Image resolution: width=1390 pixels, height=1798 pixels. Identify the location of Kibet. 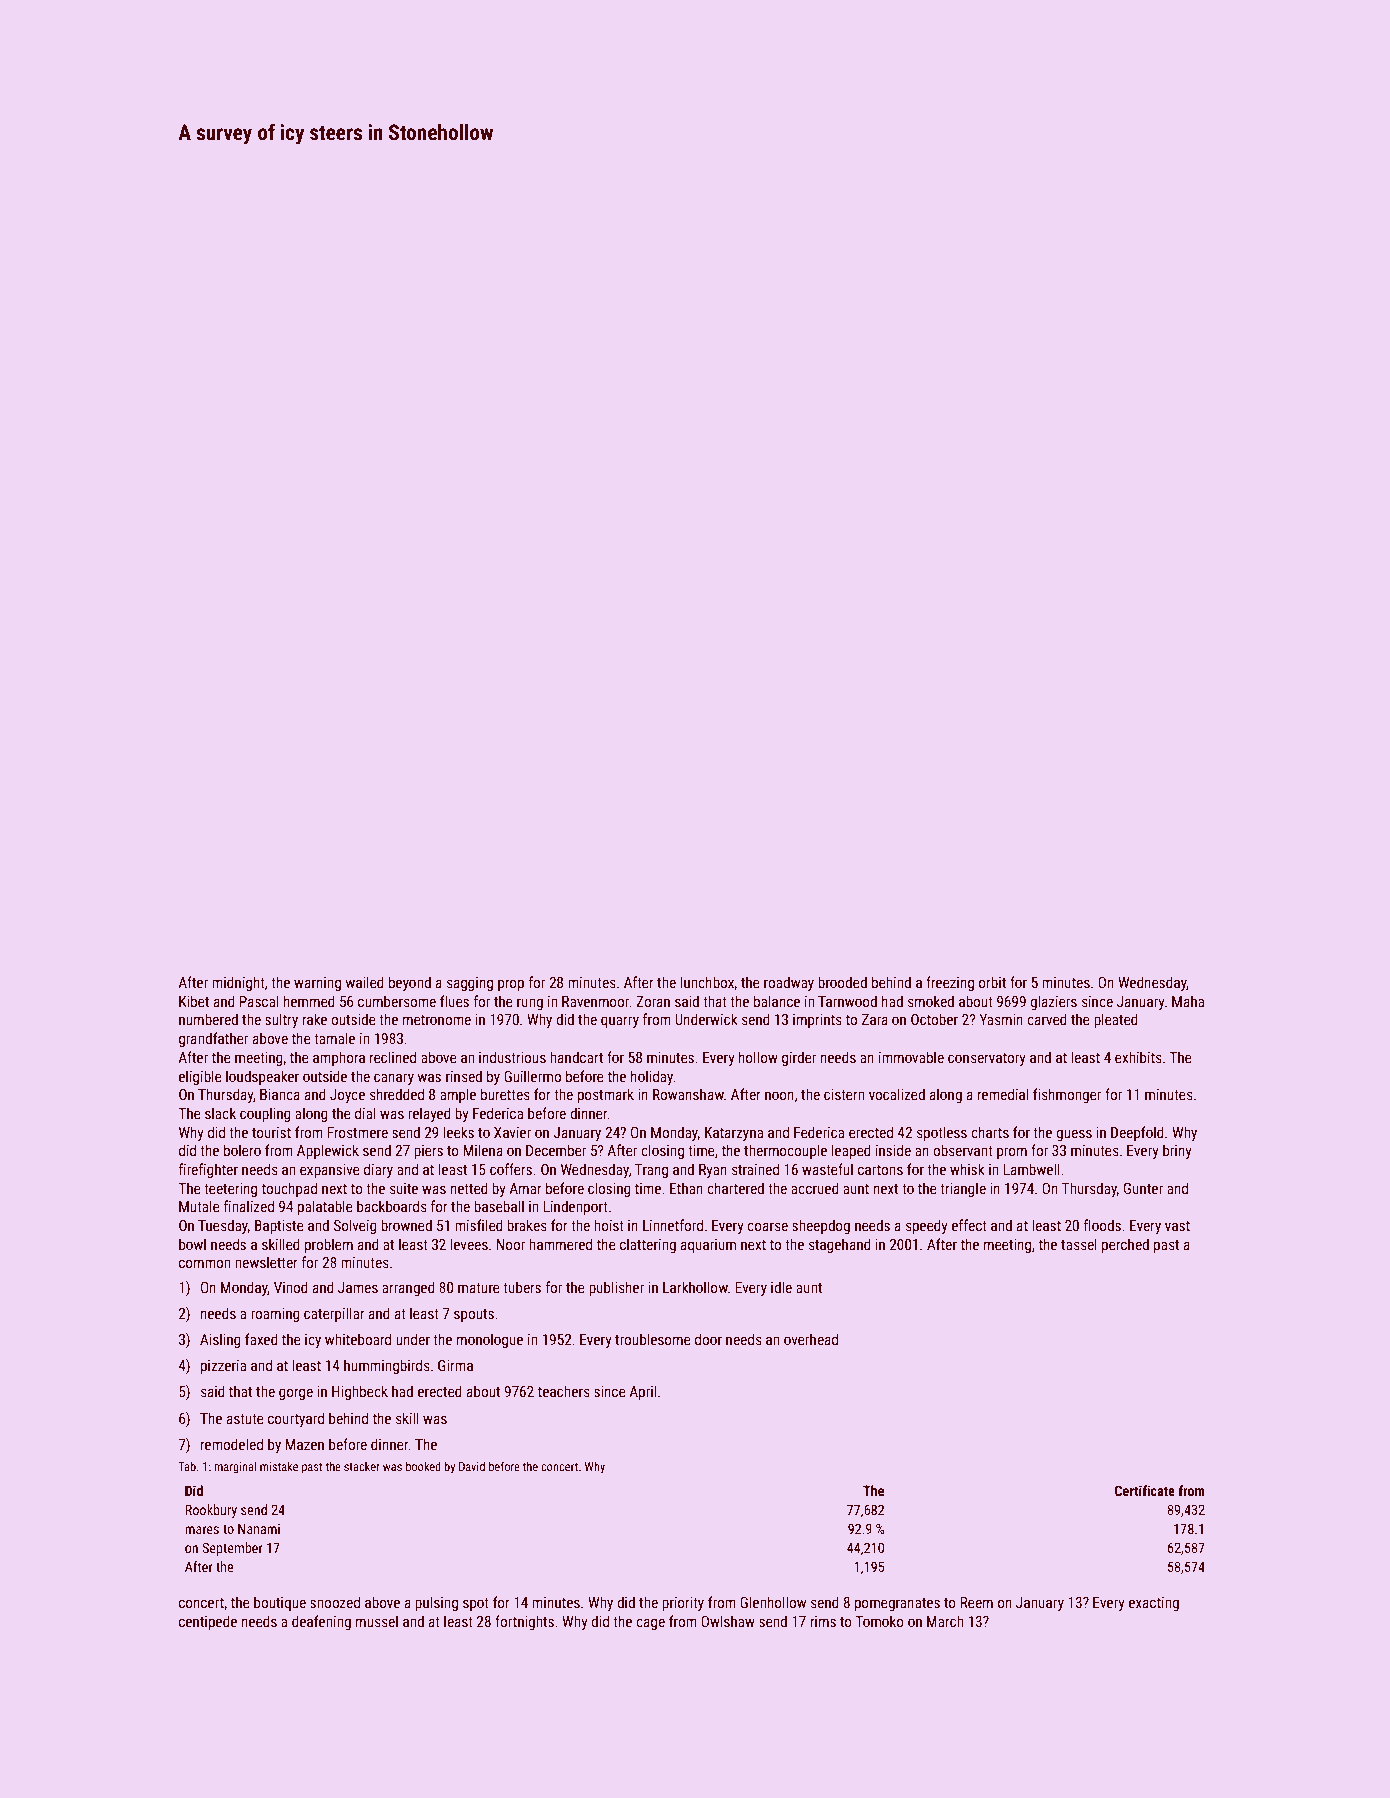
(194, 1001).
